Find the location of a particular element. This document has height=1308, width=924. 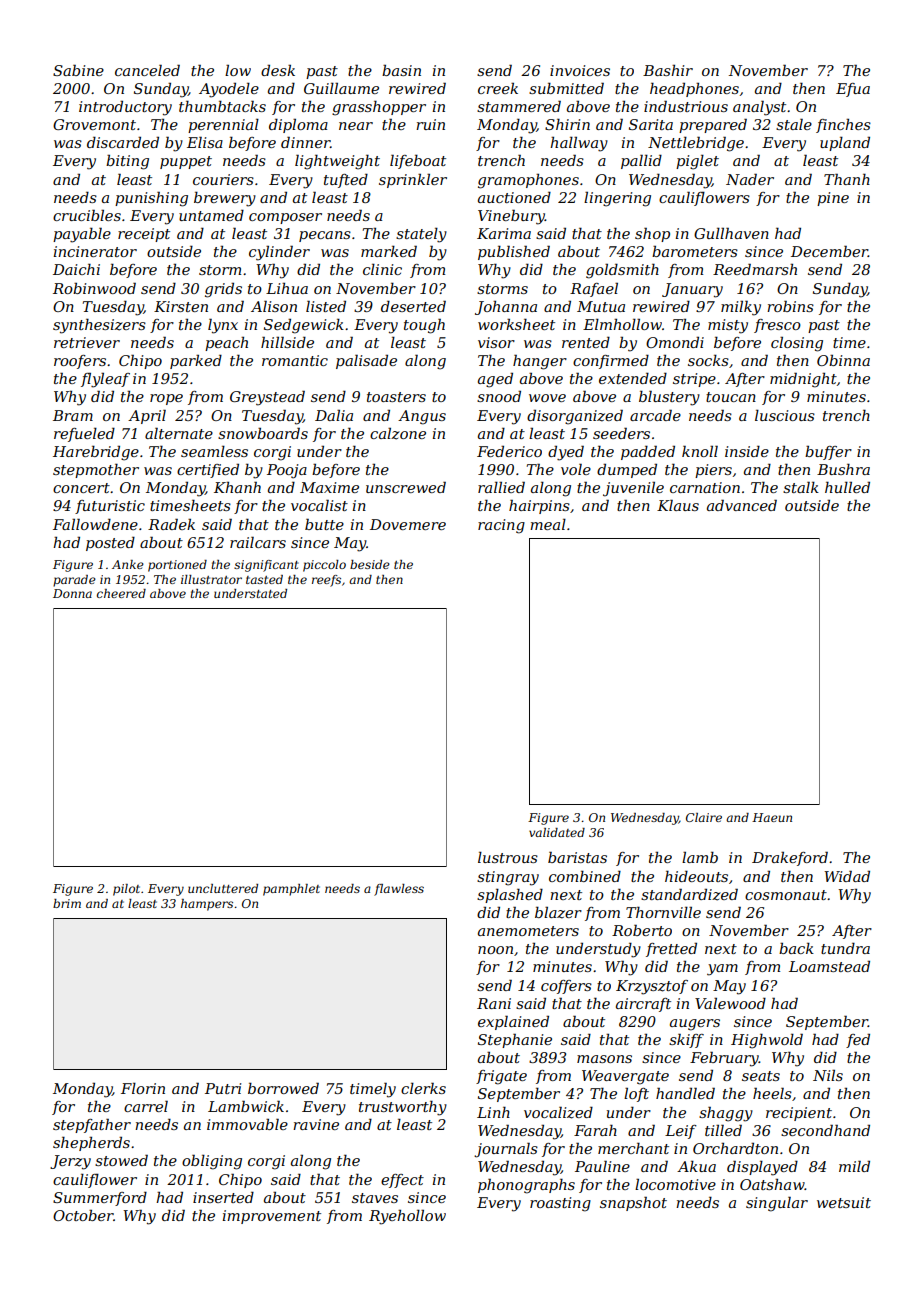

uncluttered is located at coordinates (223, 888).
